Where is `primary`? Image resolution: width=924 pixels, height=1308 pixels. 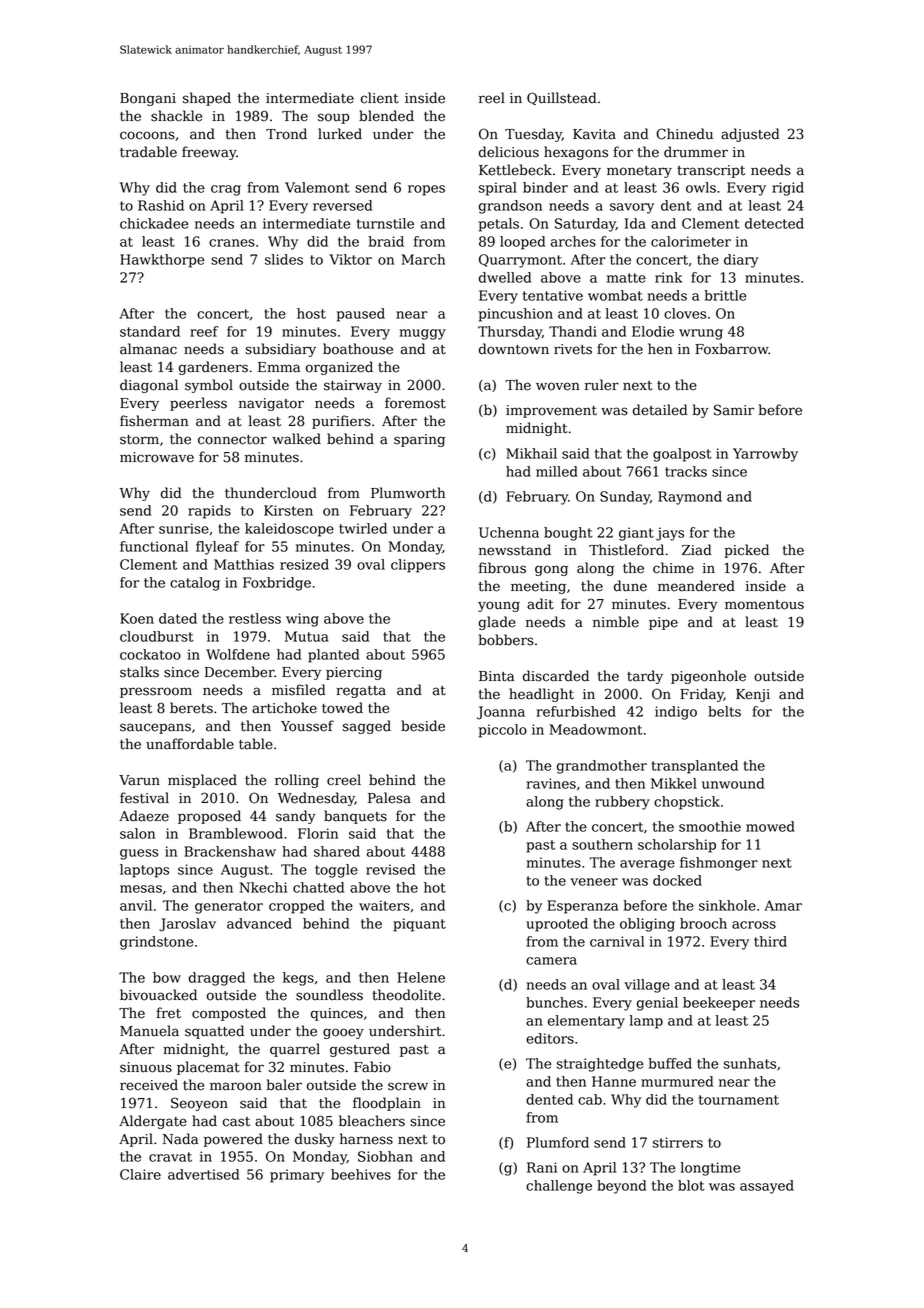
primary is located at coordinates (297, 1176).
